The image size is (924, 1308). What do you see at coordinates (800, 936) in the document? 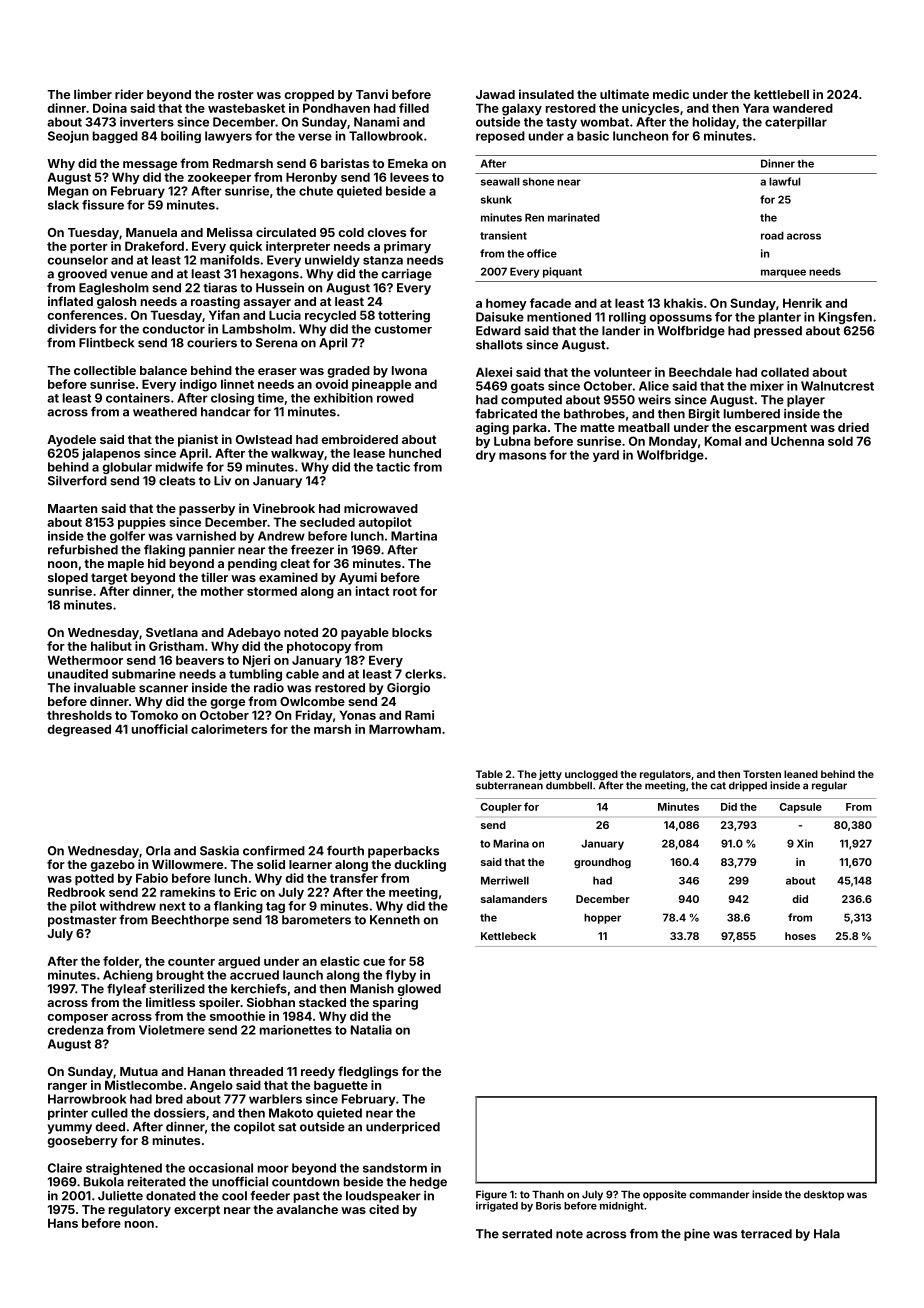
I see `hoses` at bounding box center [800, 936].
